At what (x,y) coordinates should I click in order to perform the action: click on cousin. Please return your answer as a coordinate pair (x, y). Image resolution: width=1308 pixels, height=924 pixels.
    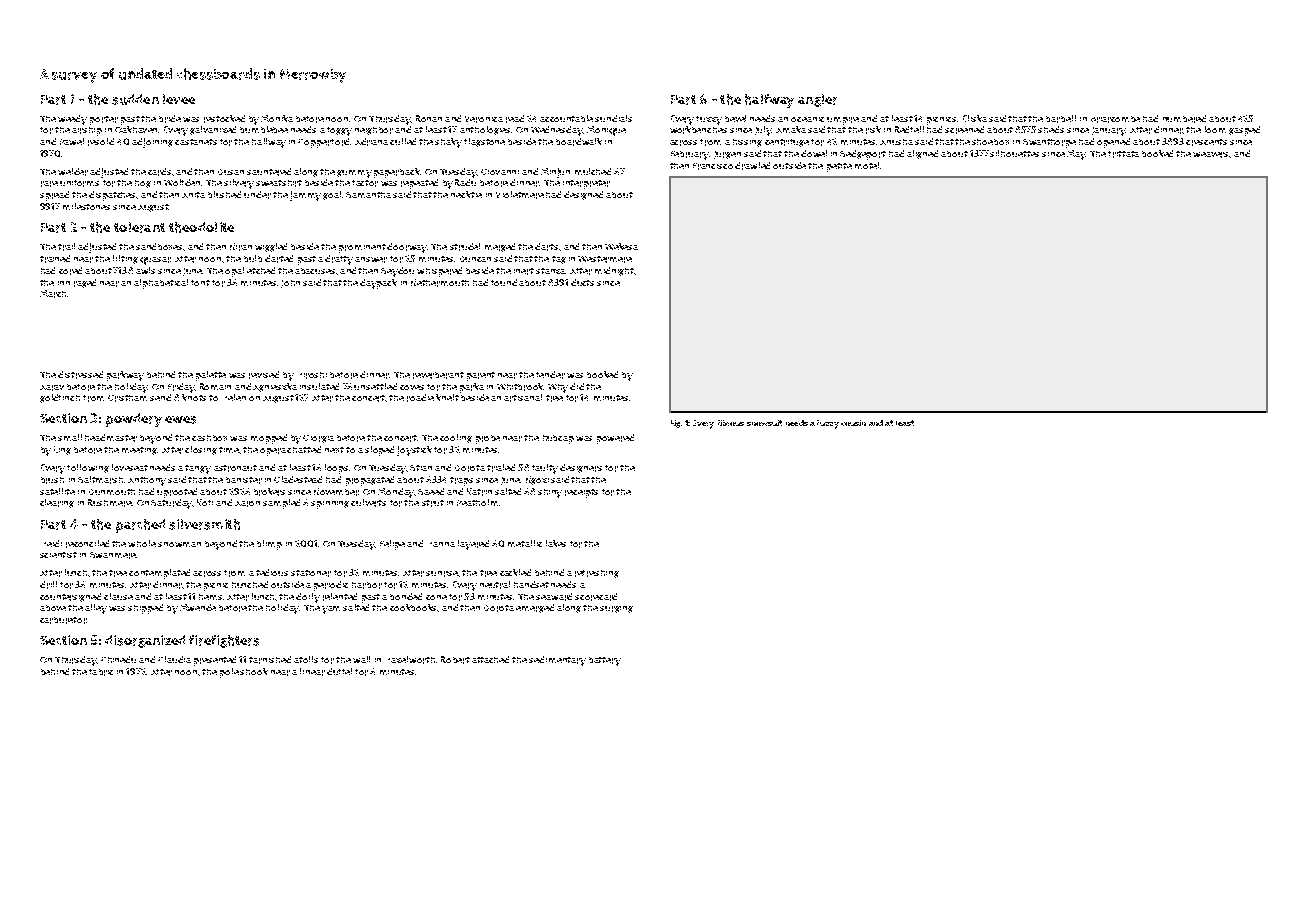
    Looking at the image, I should click on (853, 423).
